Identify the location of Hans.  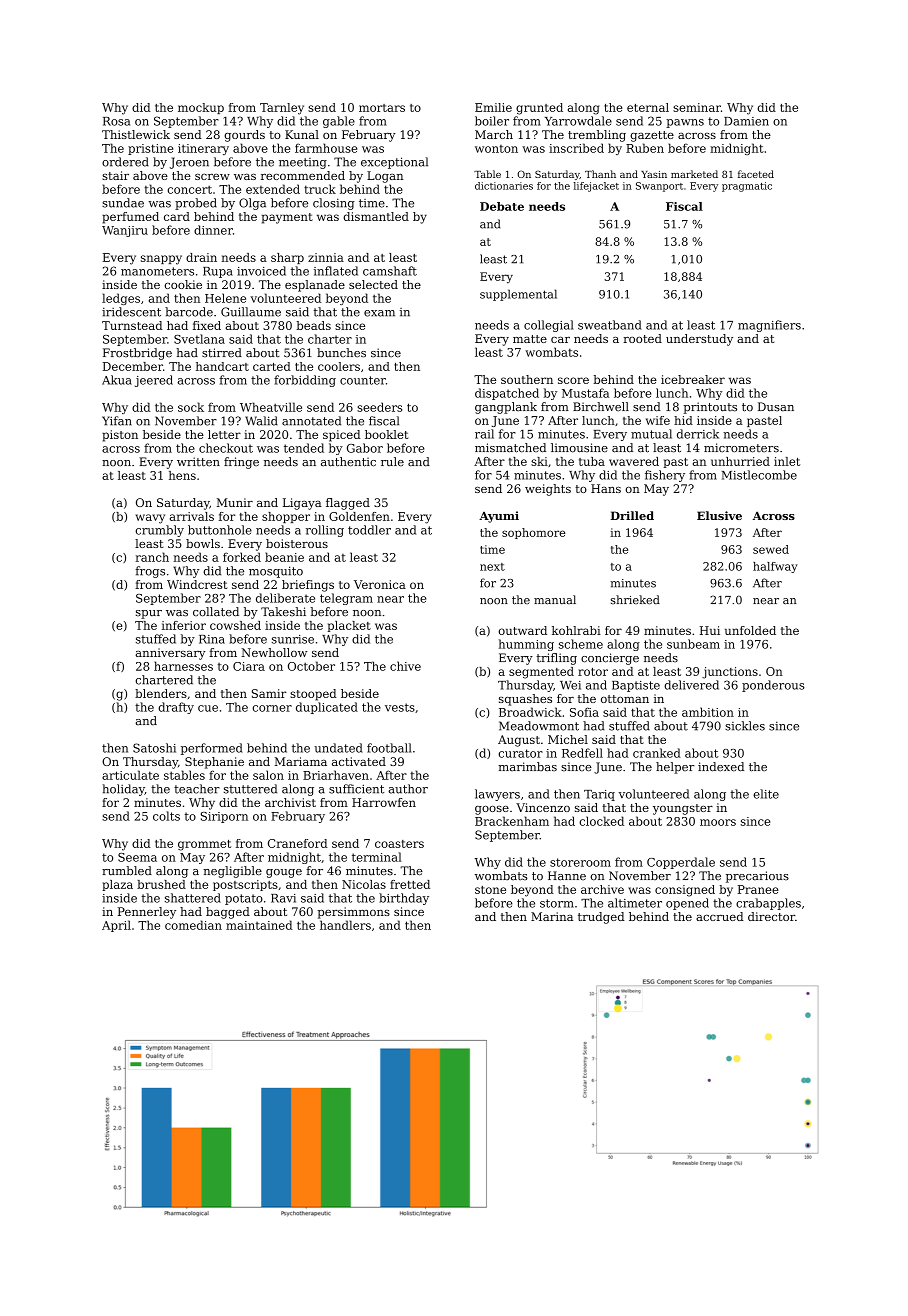
(606, 488).
